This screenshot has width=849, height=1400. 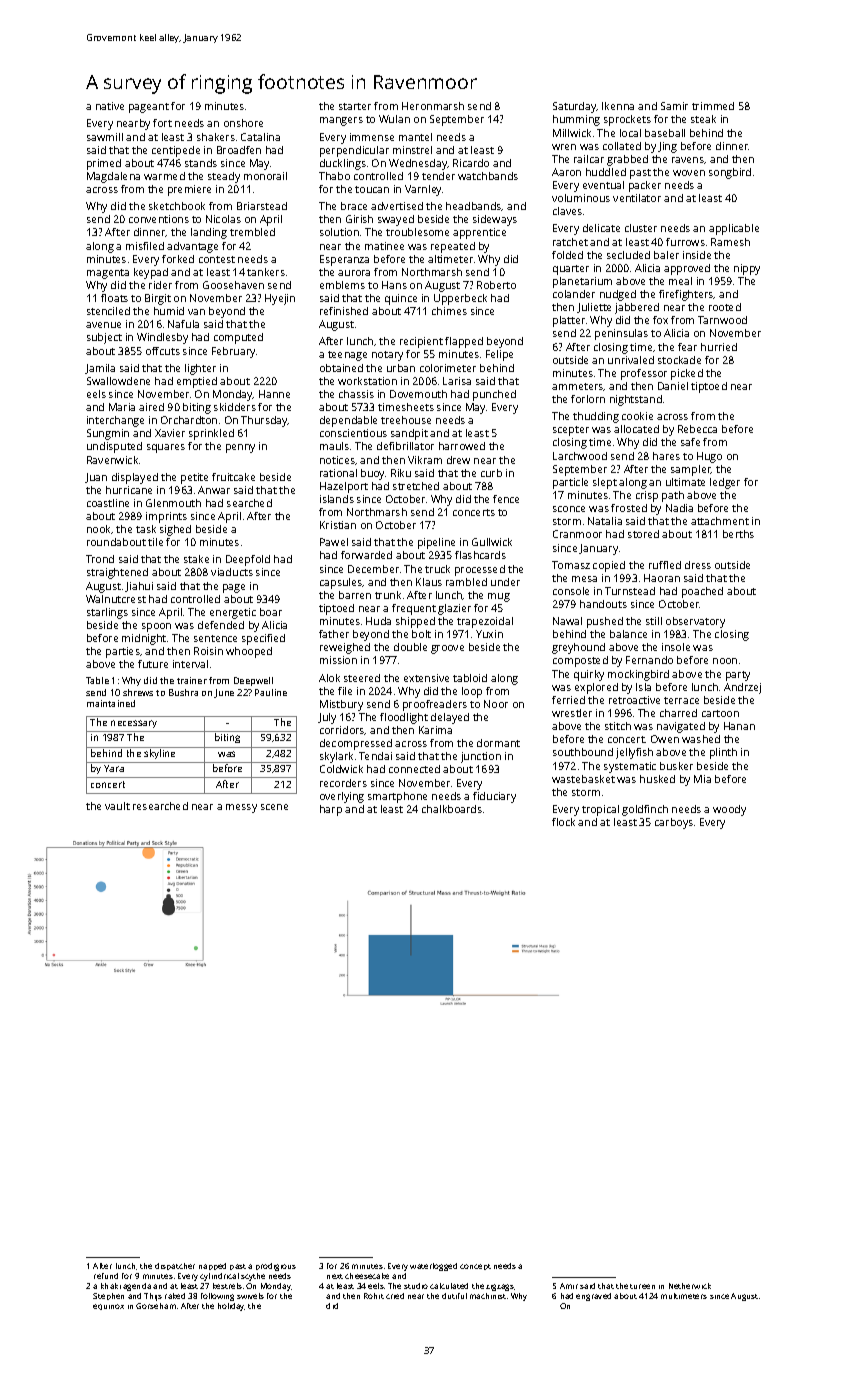 I want to click on native, so click(x=110, y=106).
